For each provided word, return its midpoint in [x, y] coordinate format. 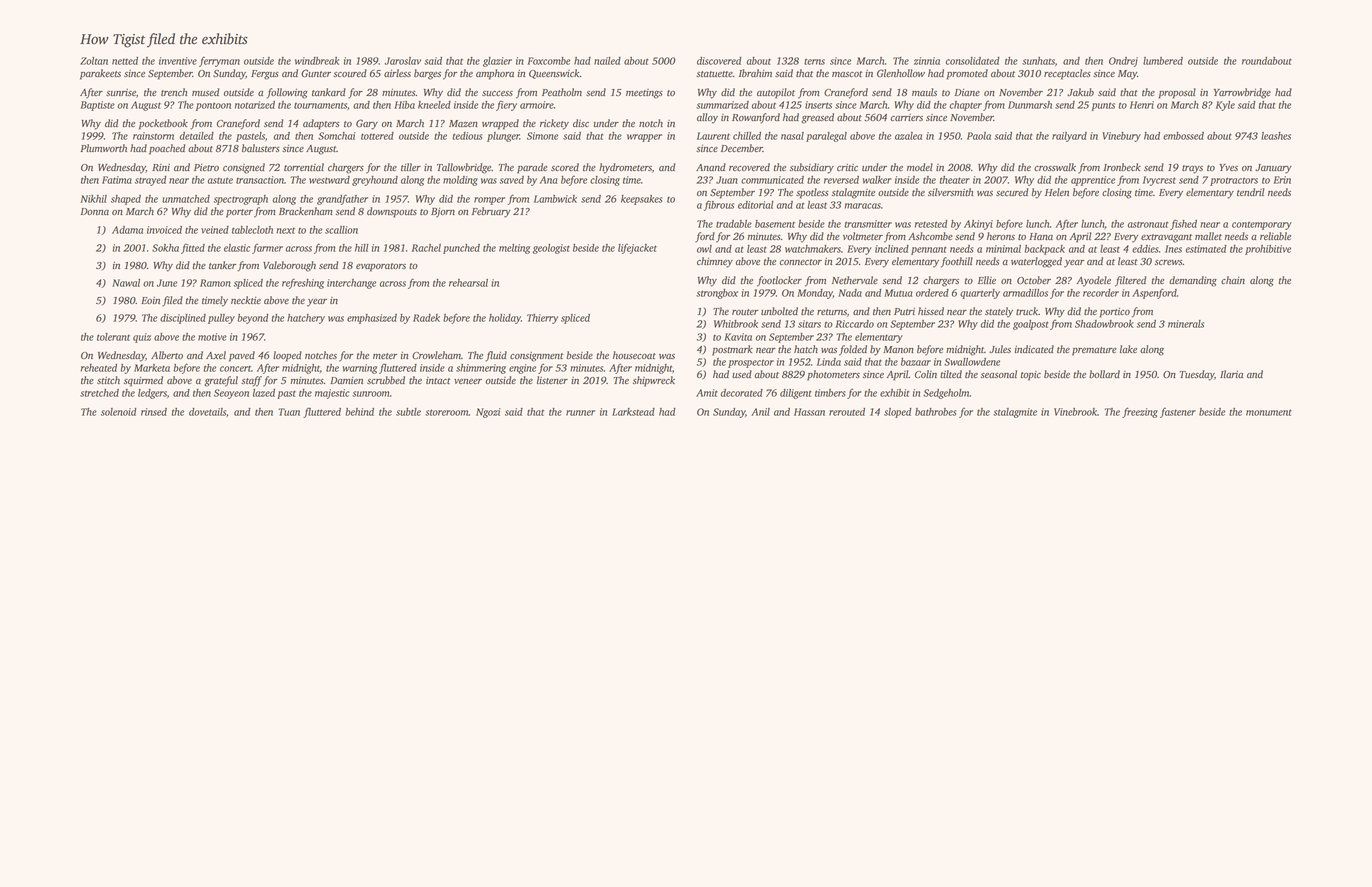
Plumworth [103, 148]
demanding [1193, 281]
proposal [1177, 93]
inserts [818, 105]
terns [814, 61]
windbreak [317, 61]
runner [580, 413]
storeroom [447, 412]
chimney [715, 262]
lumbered [1163, 61]
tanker [222, 265]
